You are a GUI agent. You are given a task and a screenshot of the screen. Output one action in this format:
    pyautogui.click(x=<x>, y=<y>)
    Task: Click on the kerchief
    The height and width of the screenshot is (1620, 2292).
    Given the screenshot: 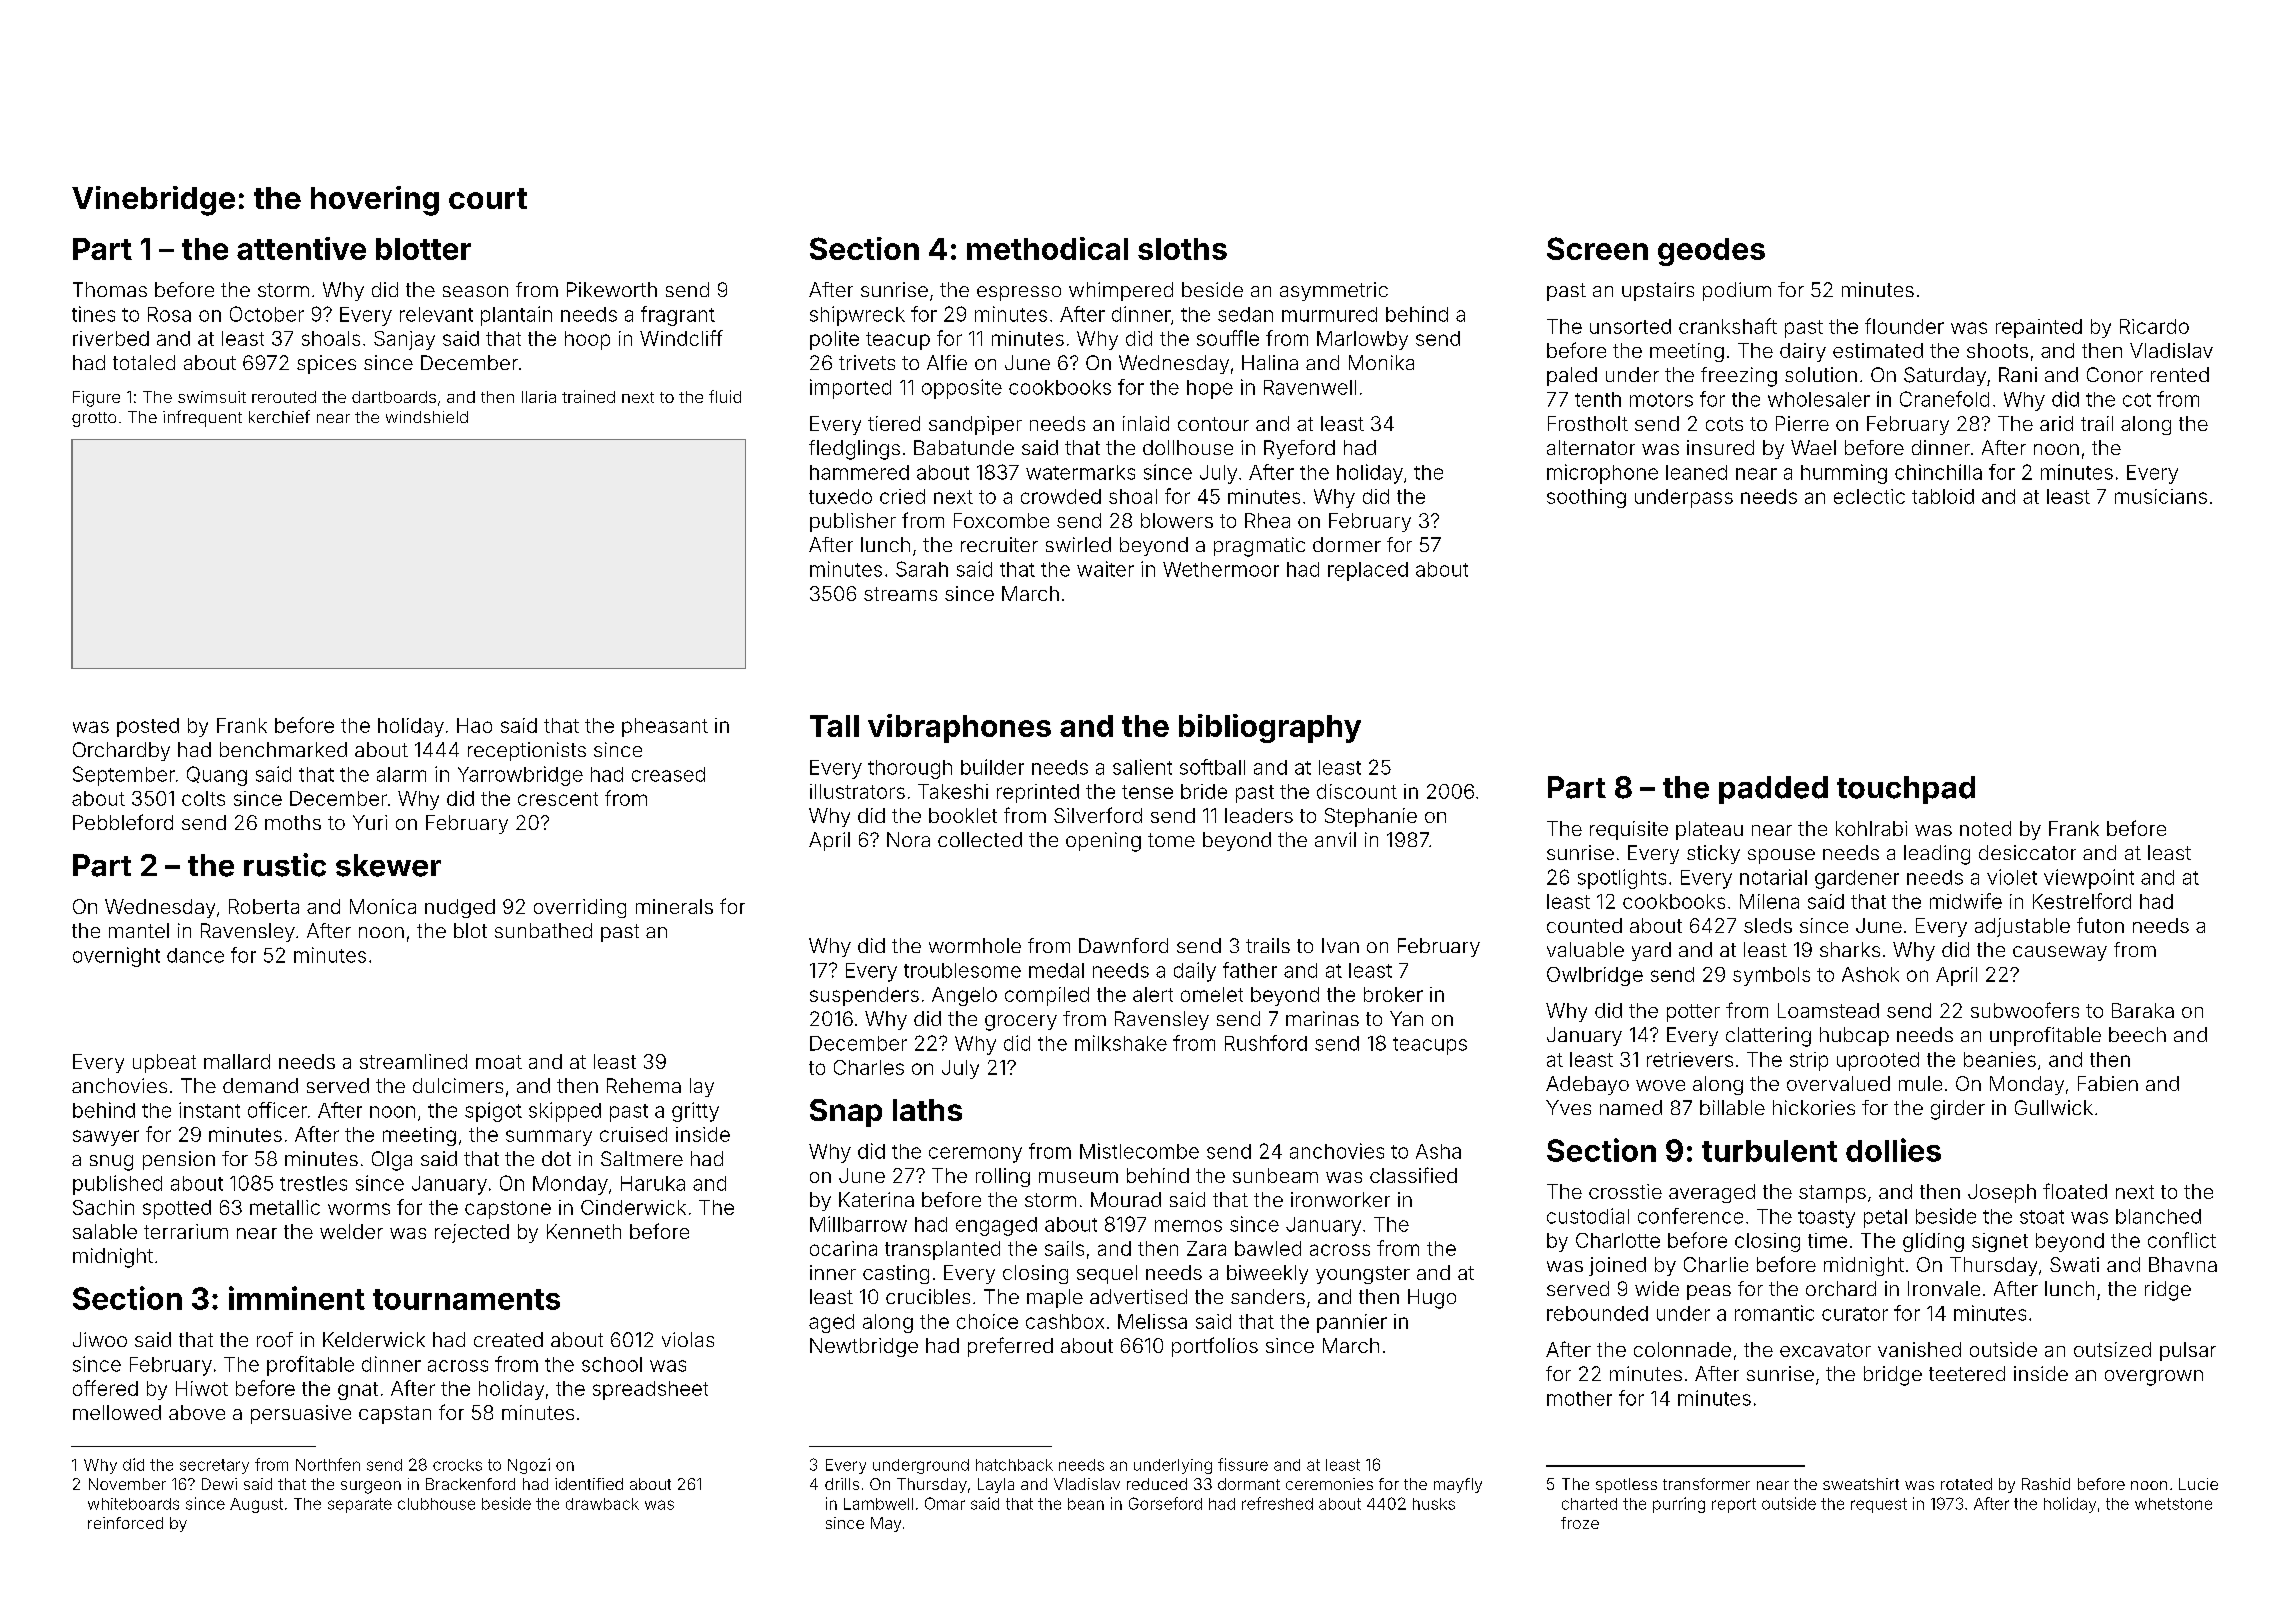 What is the action you would take?
    pyautogui.click(x=279, y=416)
